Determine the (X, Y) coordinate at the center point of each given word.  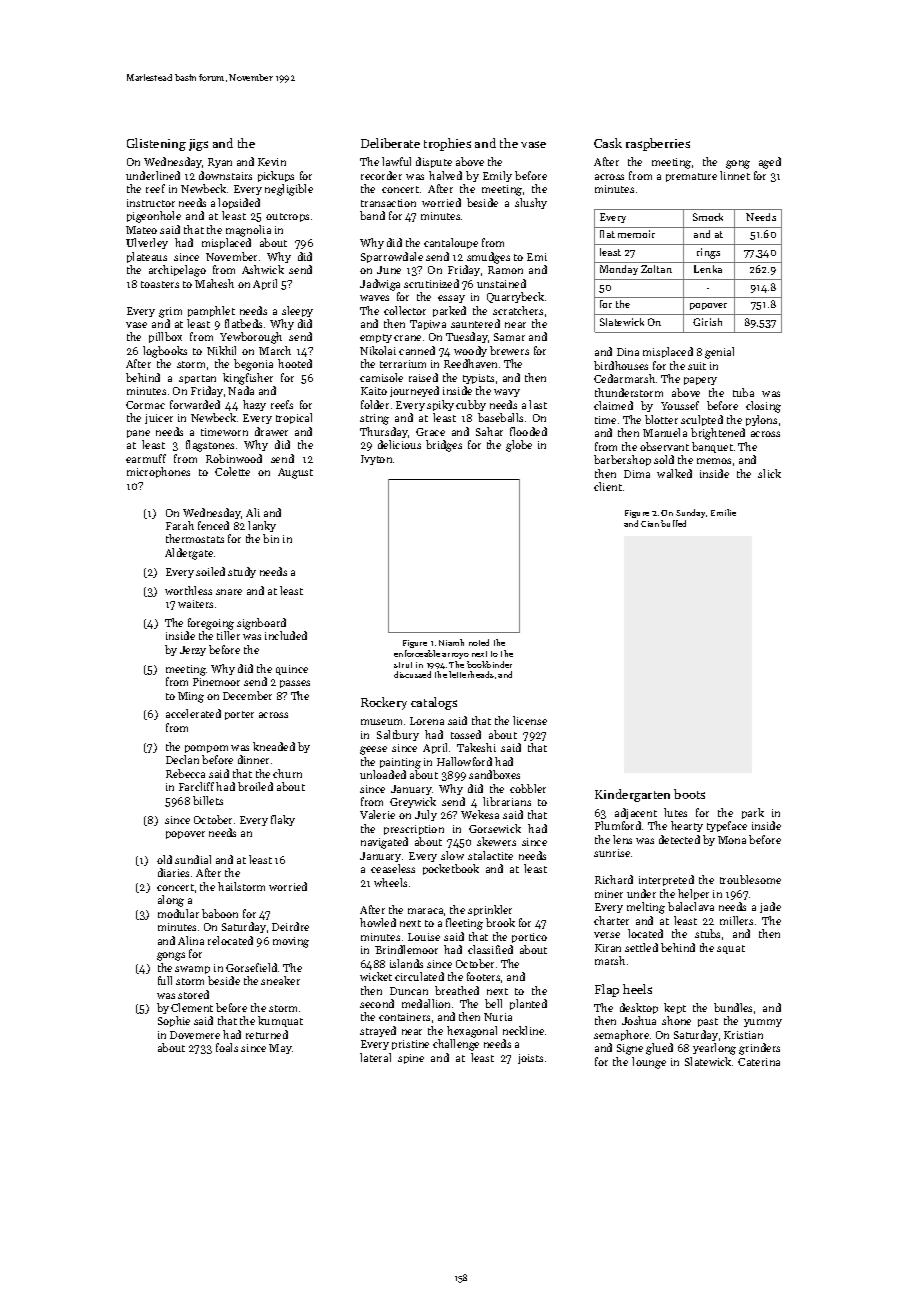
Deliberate (390, 143)
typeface (727, 826)
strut (403, 665)
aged (770, 163)
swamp (192, 970)
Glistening (156, 144)
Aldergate (189, 554)
